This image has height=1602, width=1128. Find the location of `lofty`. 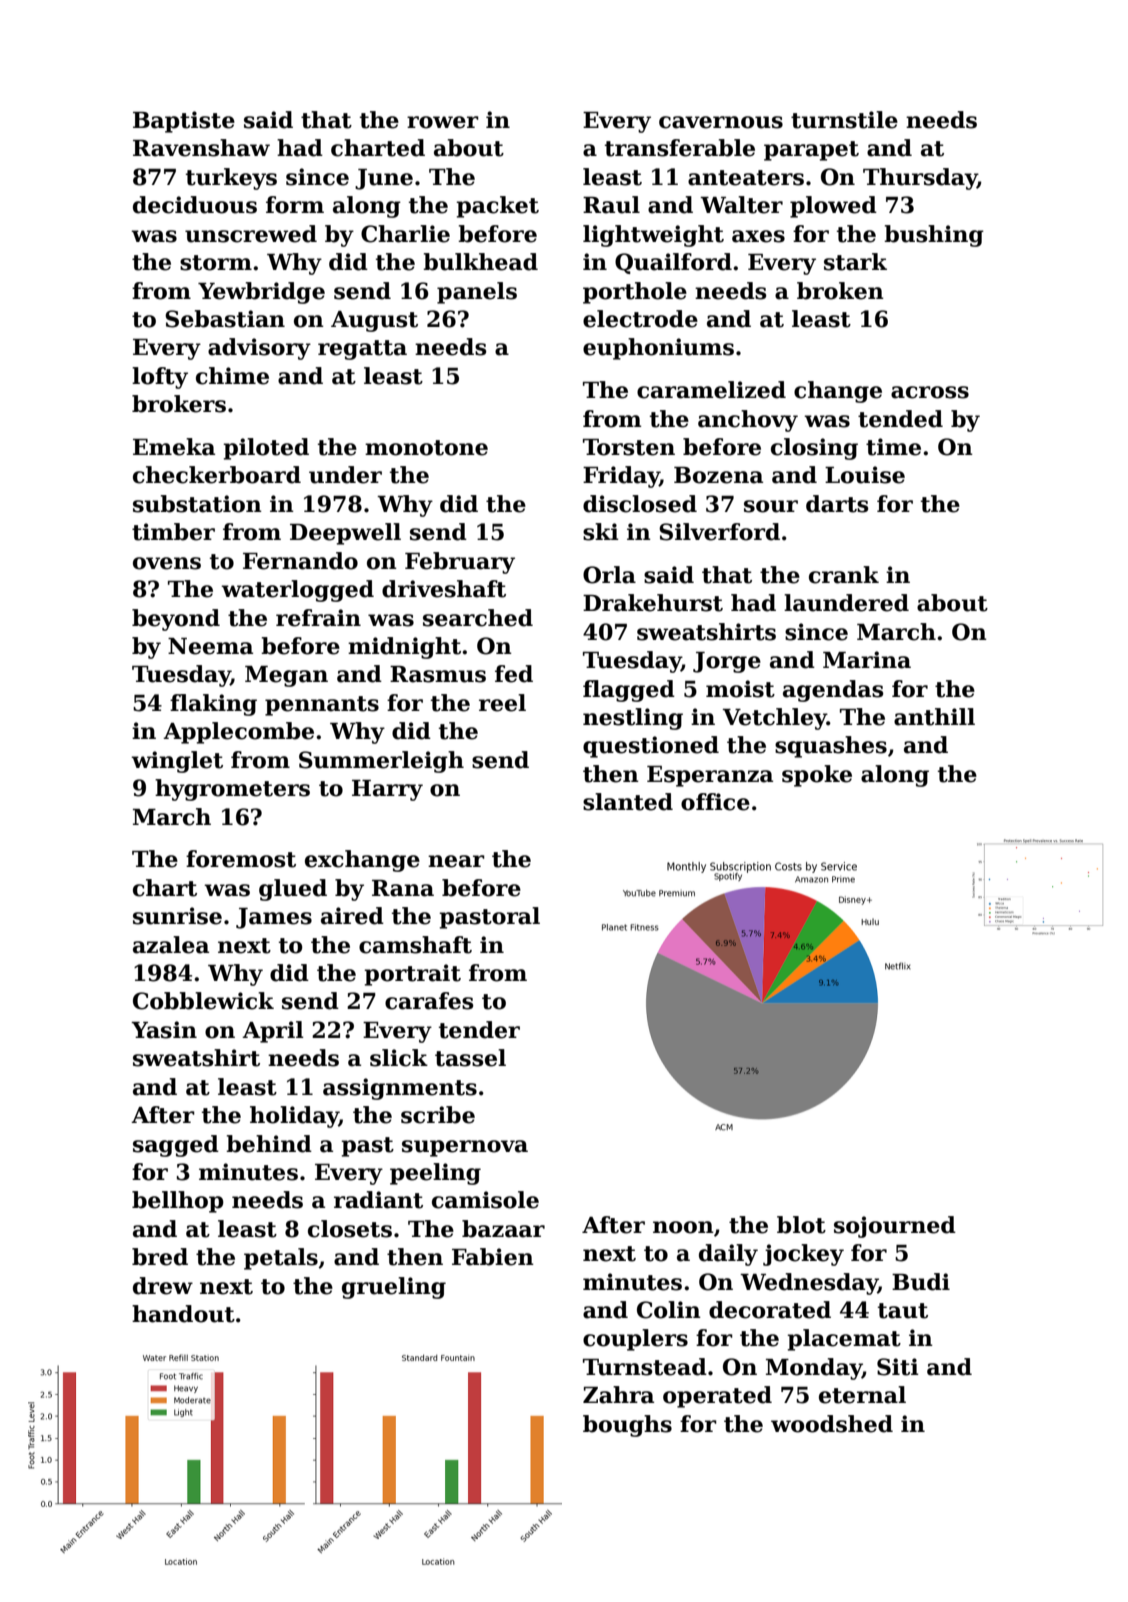

lofty is located at coordinates (160, 378).
